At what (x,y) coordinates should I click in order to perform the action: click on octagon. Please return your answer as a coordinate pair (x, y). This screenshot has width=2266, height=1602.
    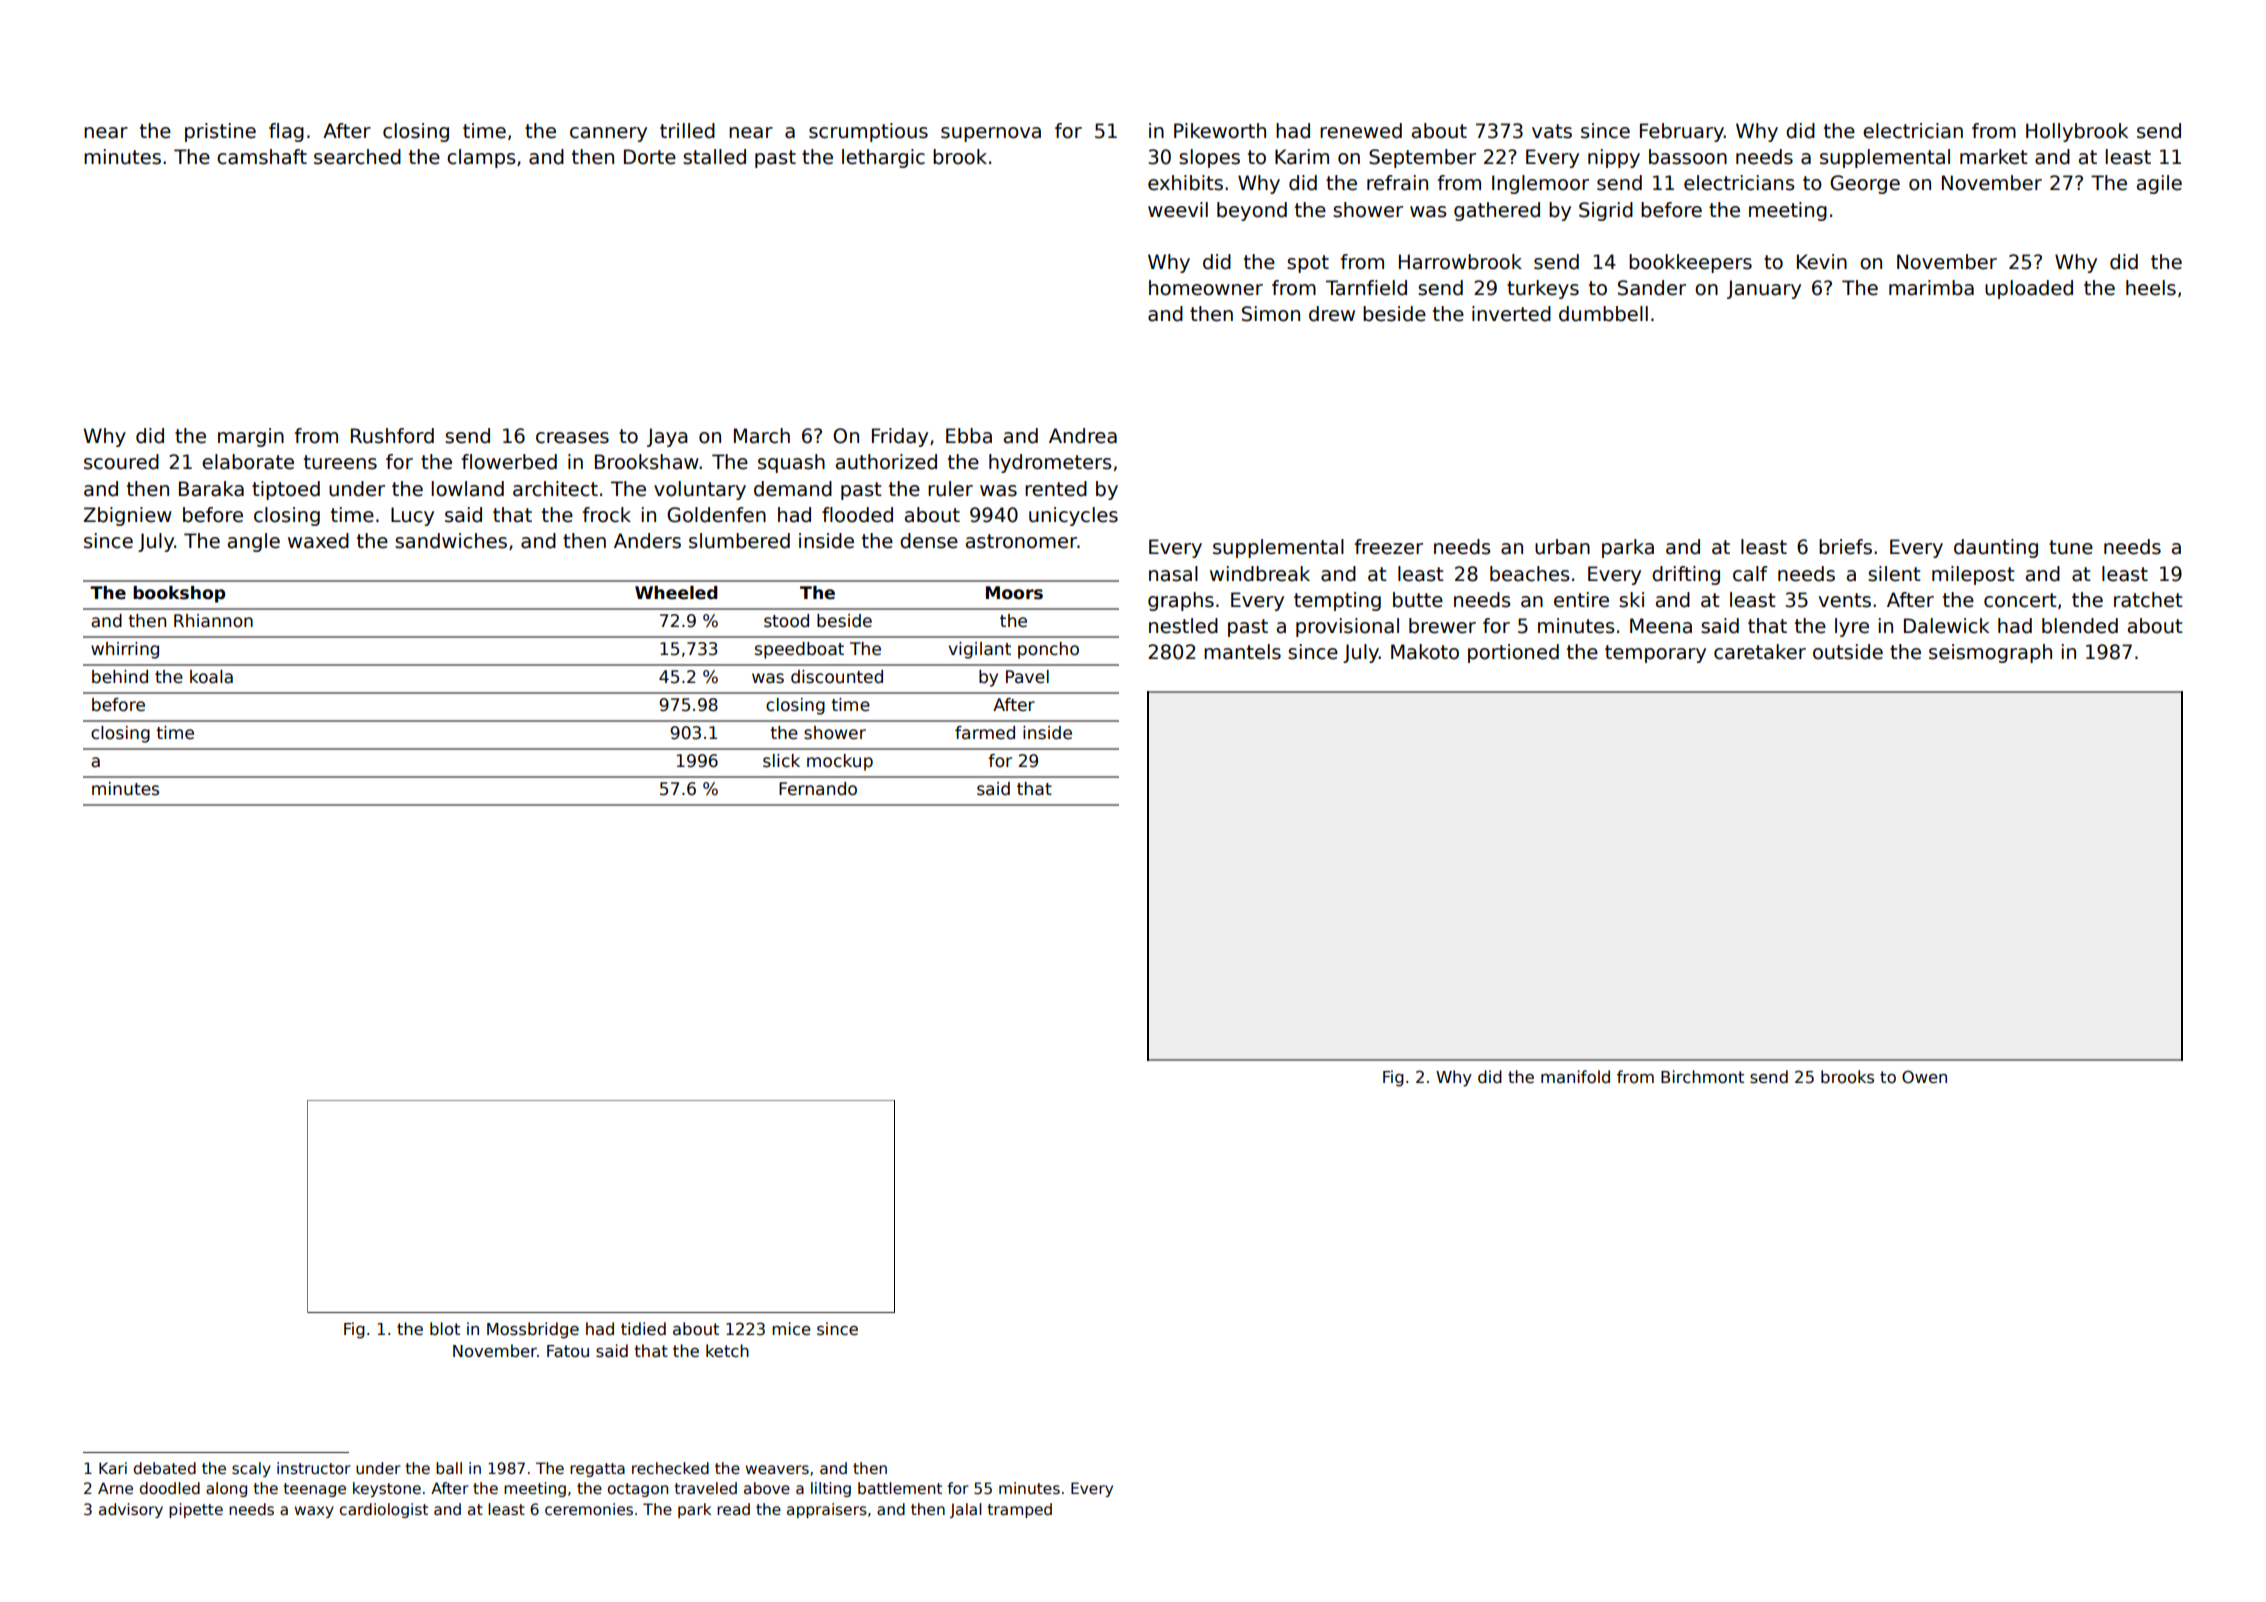
    Looking at the image, I should click on (638, 1490).
